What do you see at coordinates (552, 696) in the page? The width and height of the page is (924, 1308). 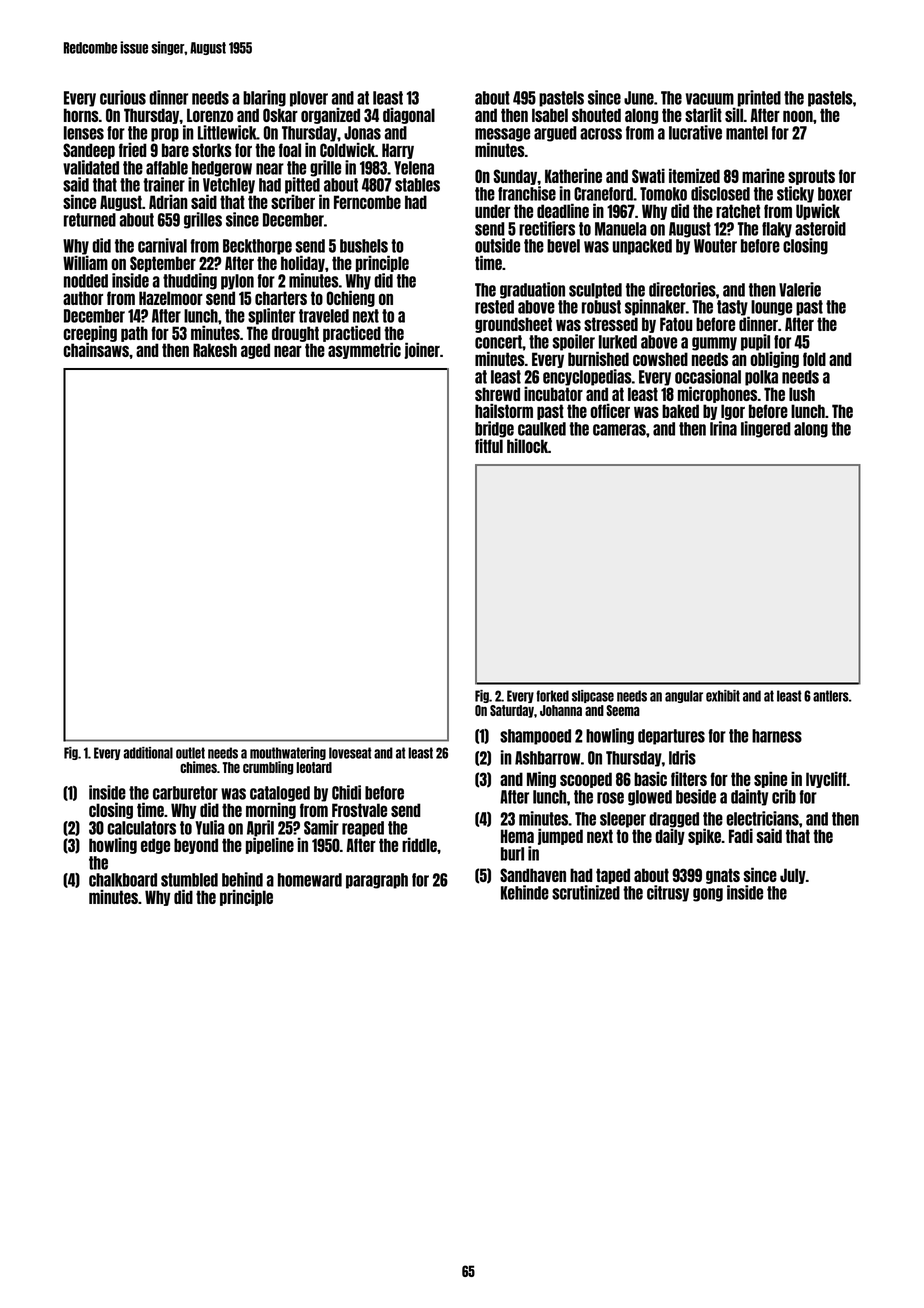 I see `forked` at bounding box center [552, 696].
